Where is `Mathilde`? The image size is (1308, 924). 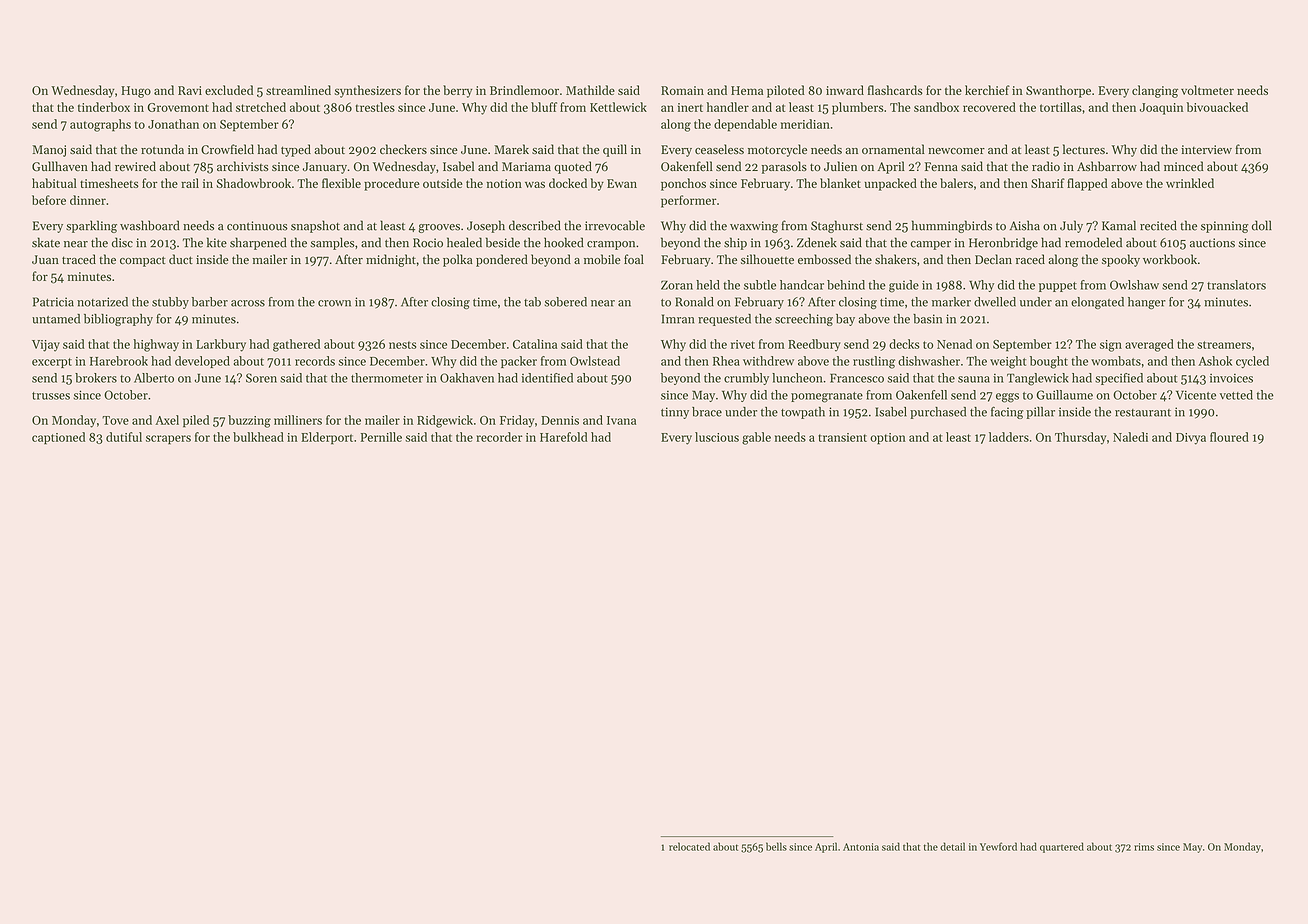
Mathilde is located at coordinates (590, 90).
